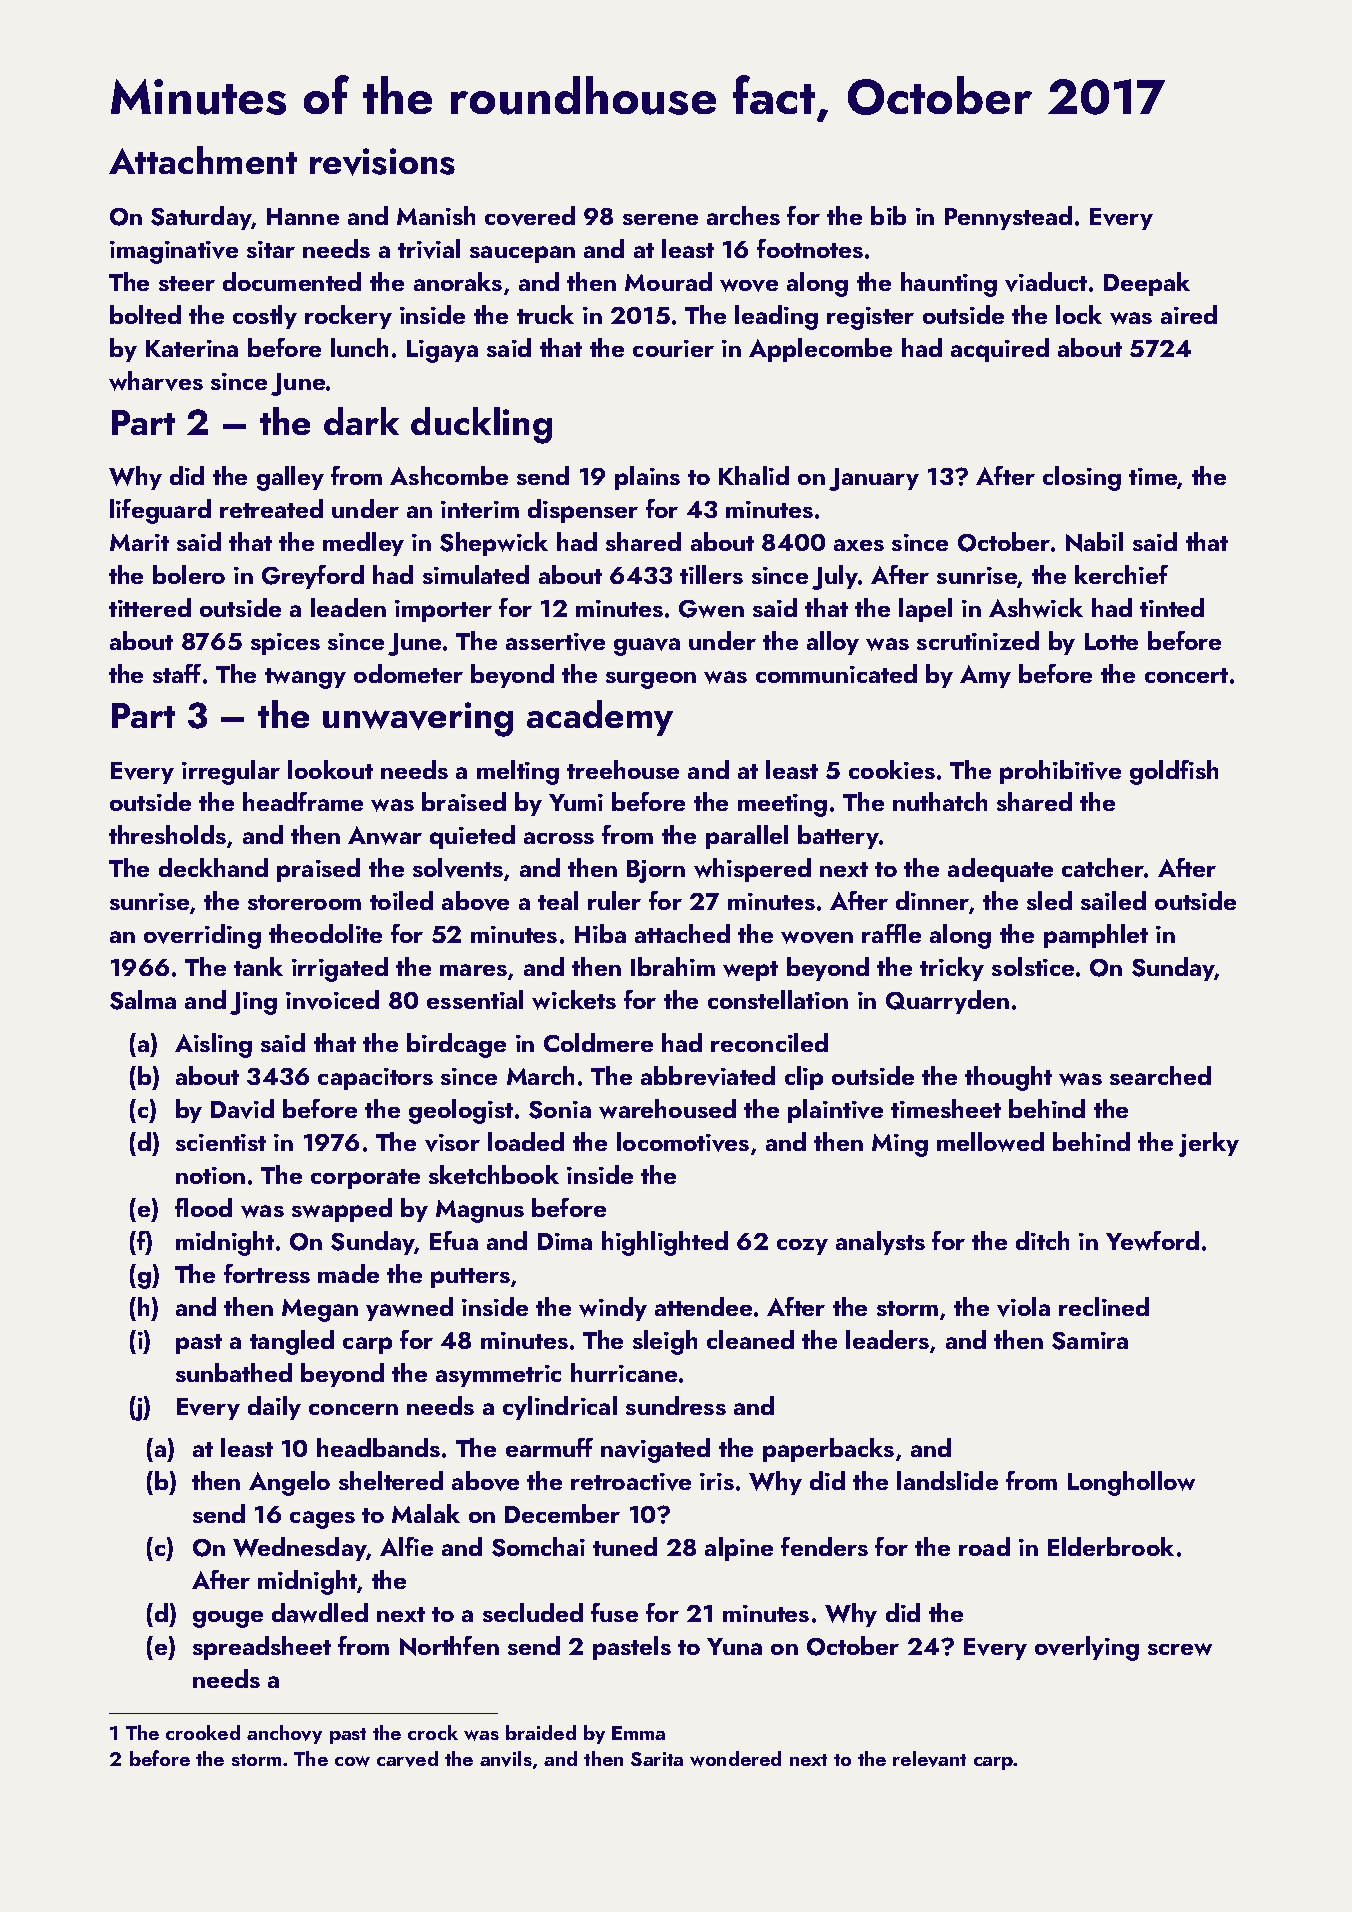 Image resolution: width=1352 pixels, height=1912 pixels. What do you see at coordinates (1186, 675) in the page?
I see `concert` at bounding box center [1186, 675].
